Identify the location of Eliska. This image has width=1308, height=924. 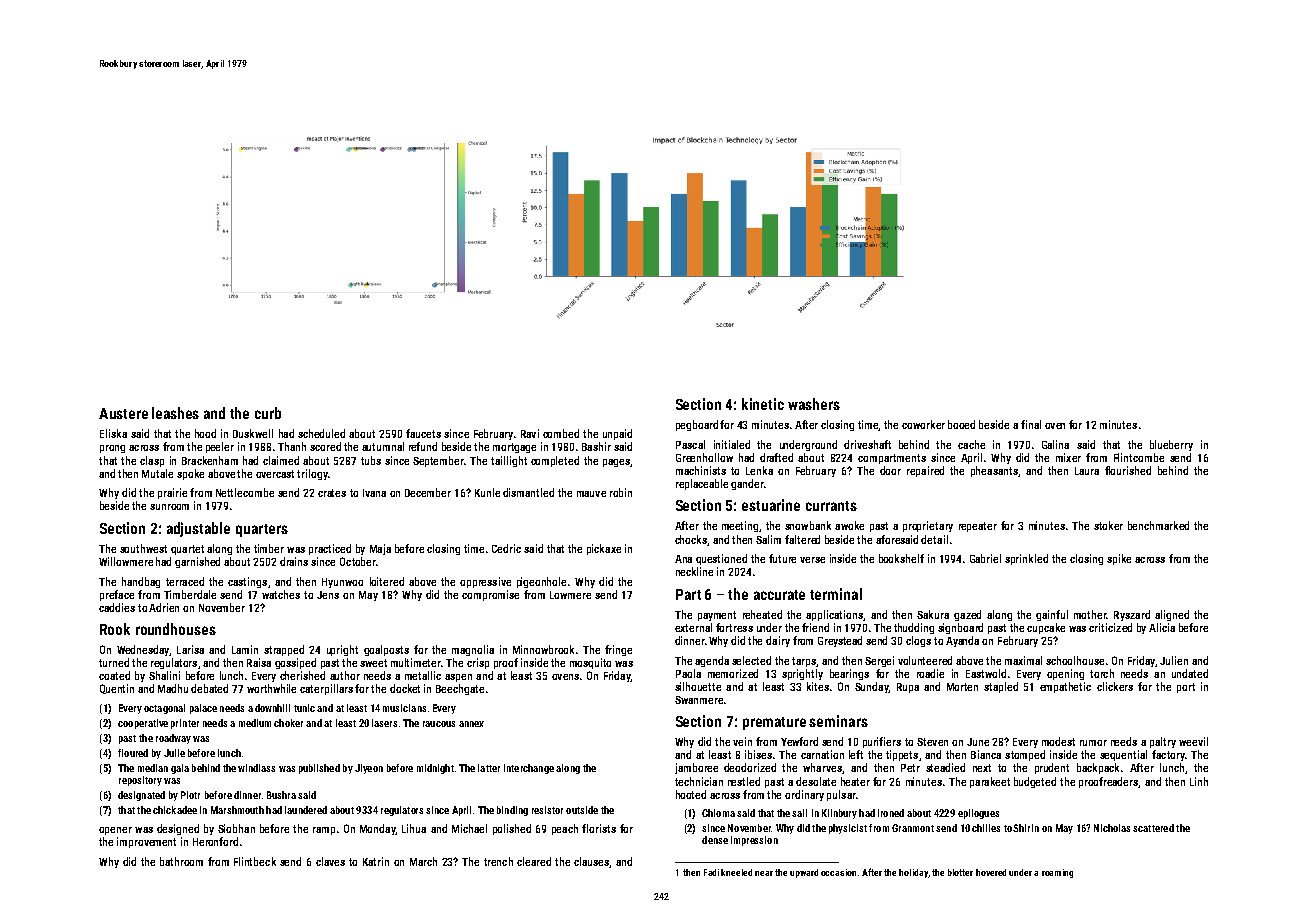
(113, 433).
